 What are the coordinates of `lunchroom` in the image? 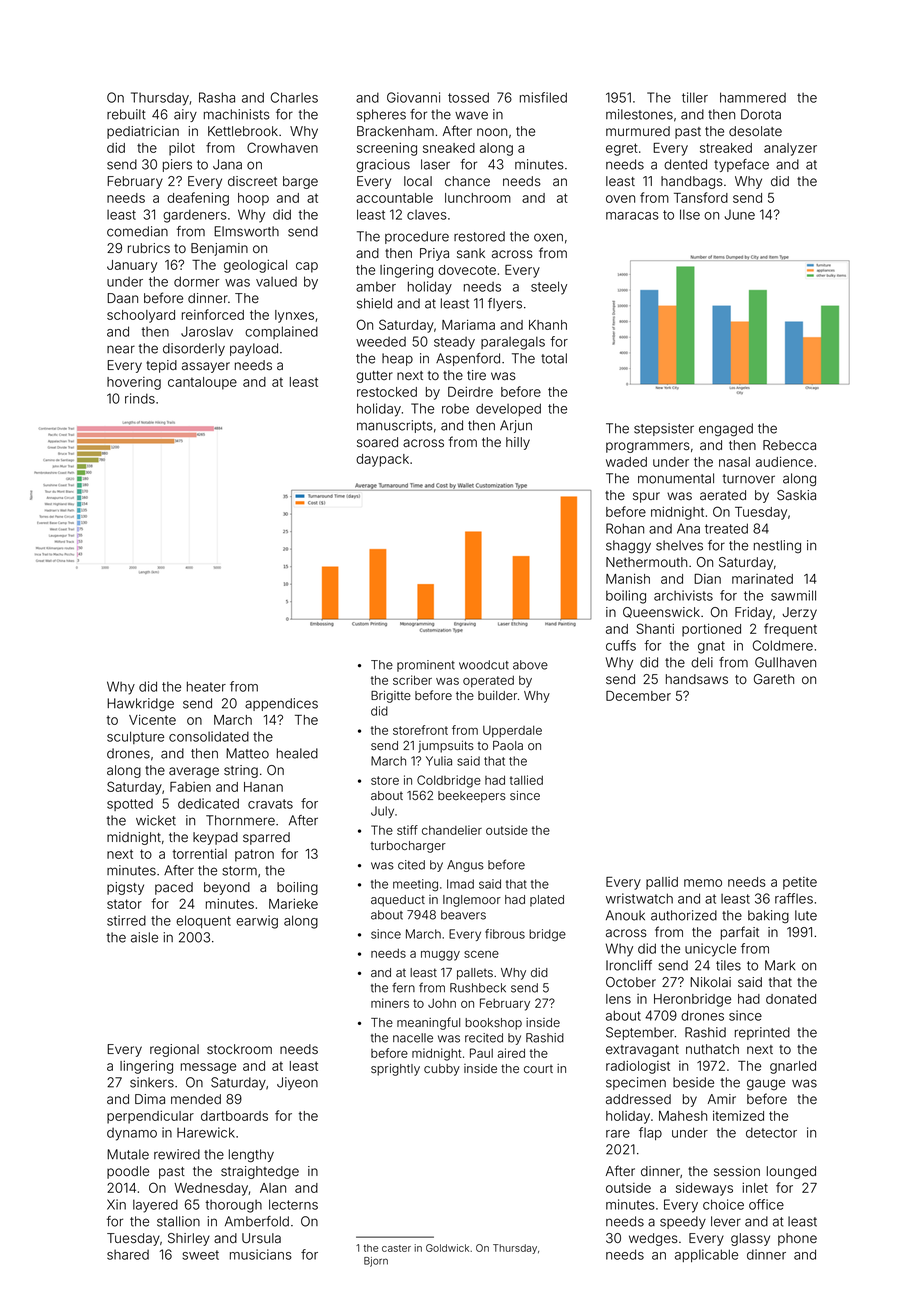 It's located at (478, 198).
